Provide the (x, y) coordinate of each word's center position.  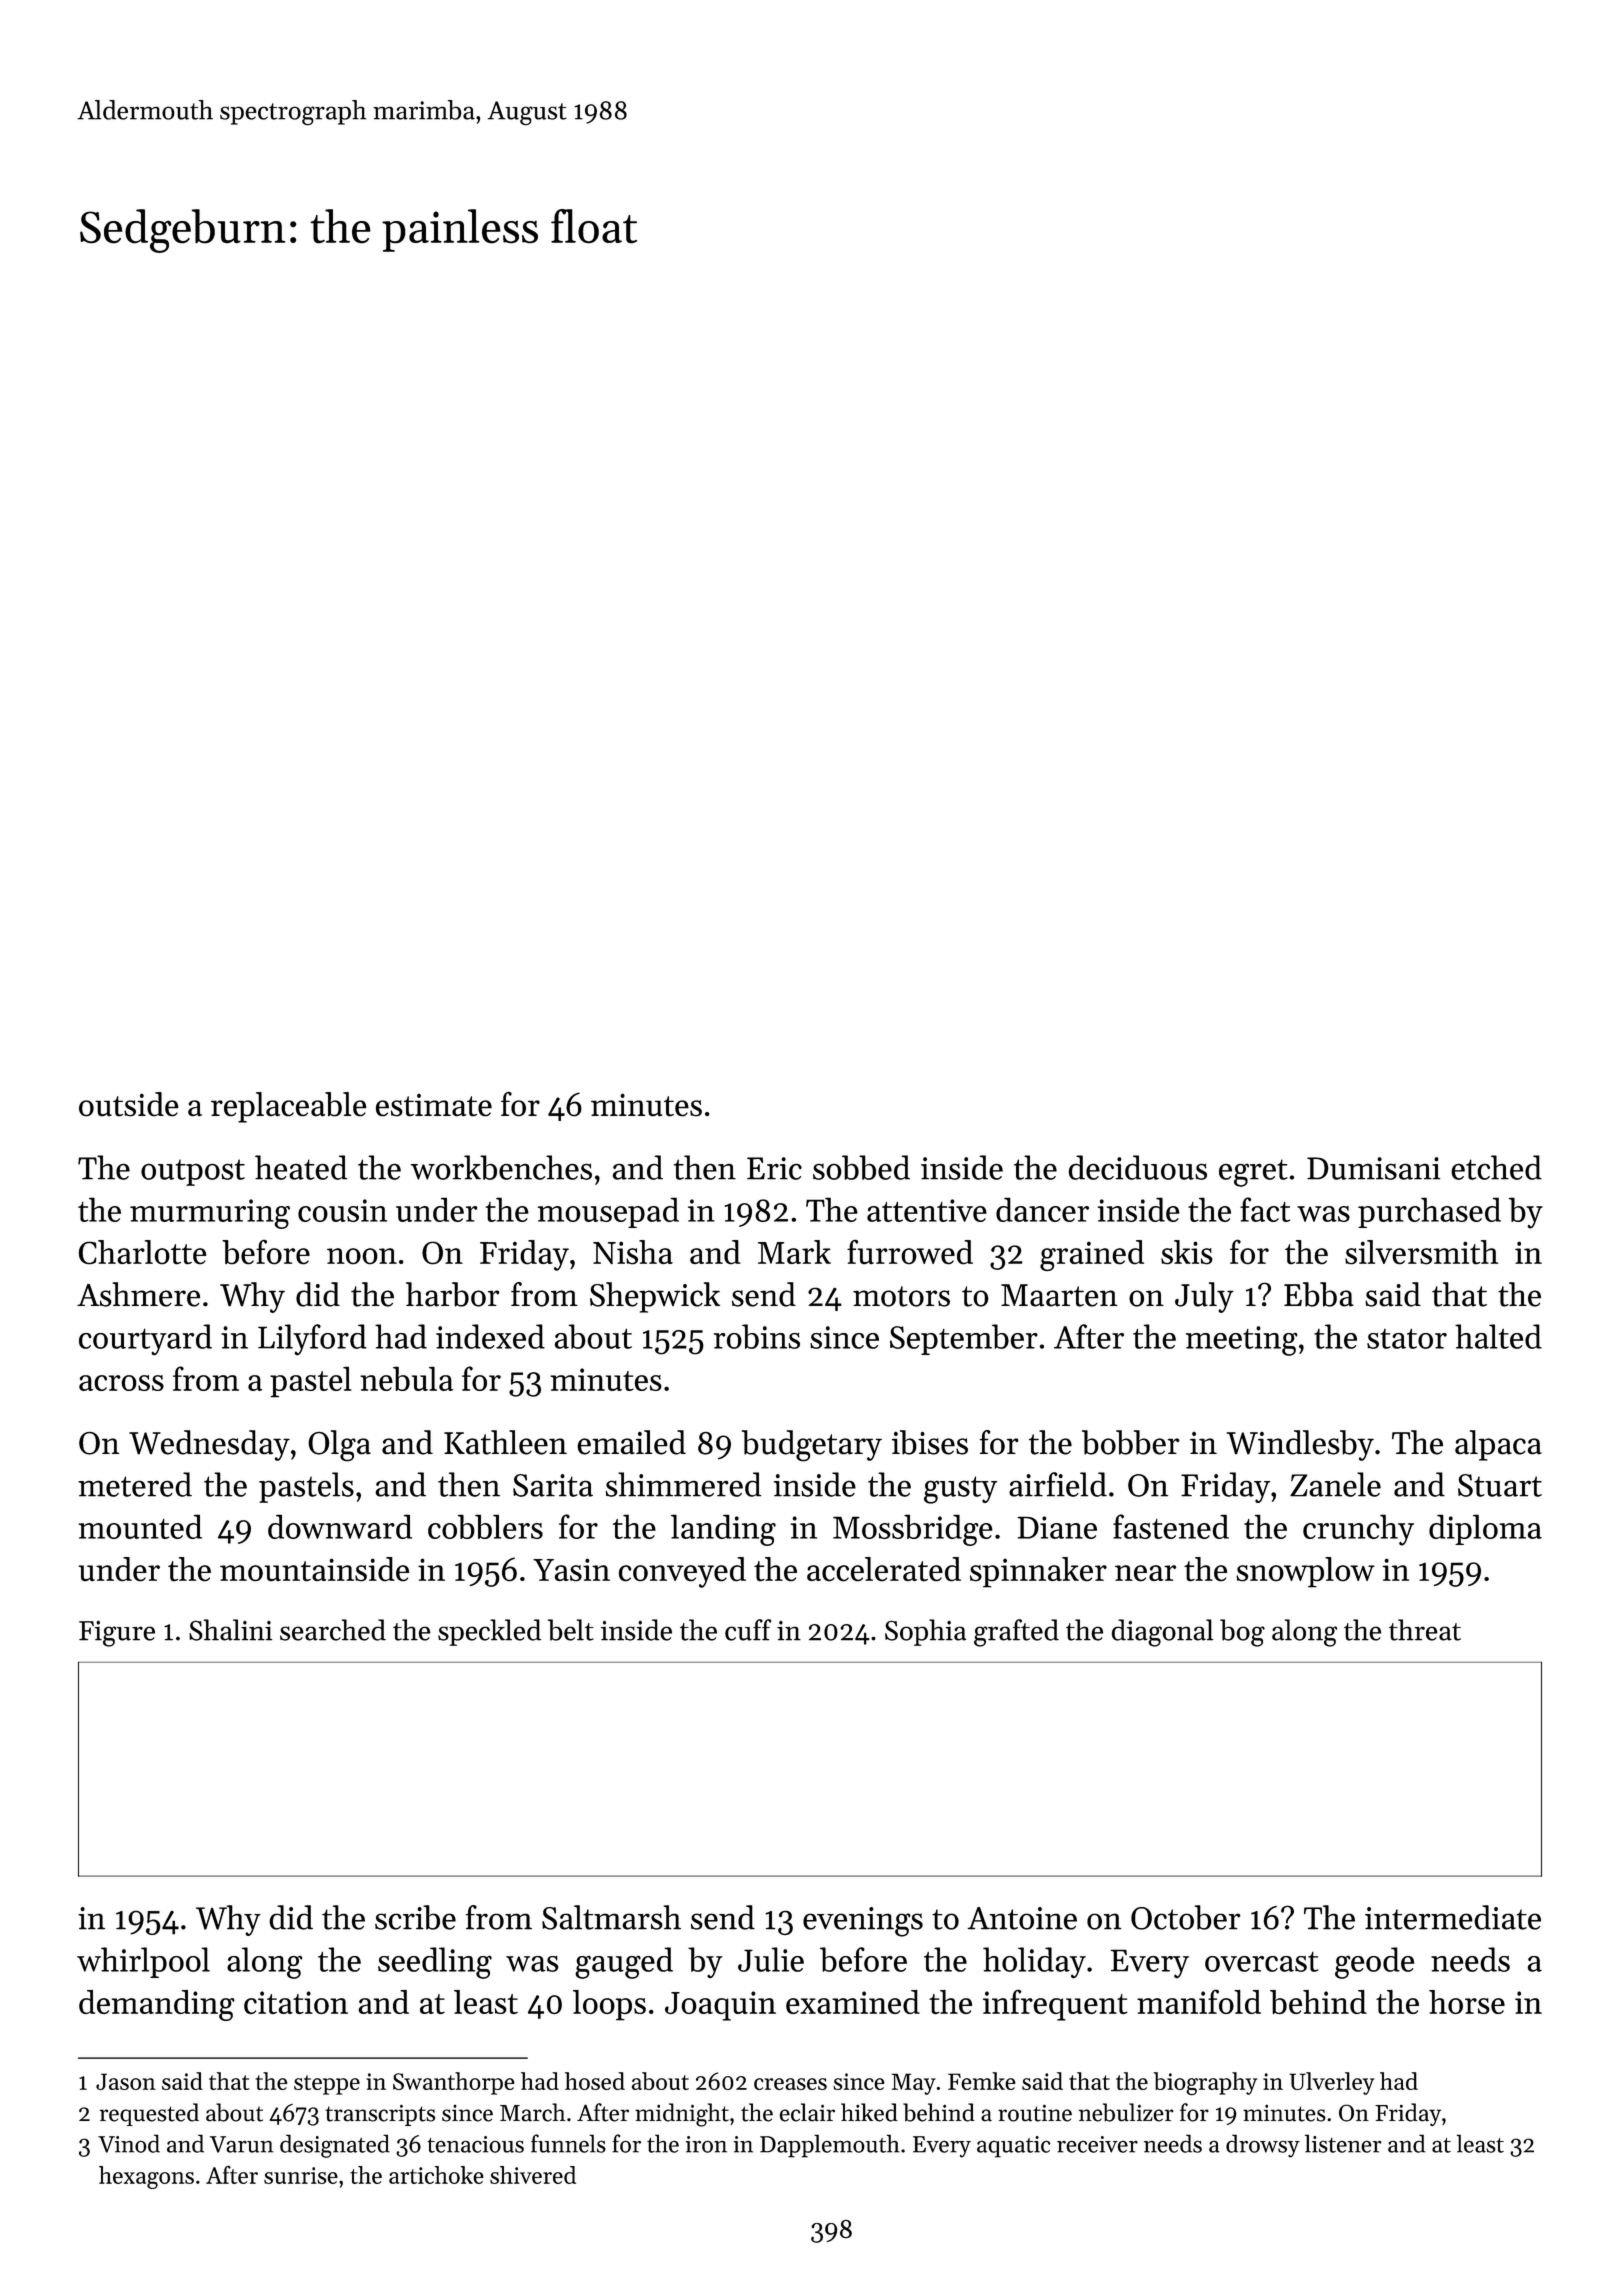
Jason (126, 2081)
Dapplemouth (830, 2146)
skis (1187, 1252)
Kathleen (505, 1442)
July (1204, 1297)
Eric (774, 1168)
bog (1242, 1633)
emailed (631, 1442)
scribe (415, 1917)
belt (571, 1630)
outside (129, 1104)
